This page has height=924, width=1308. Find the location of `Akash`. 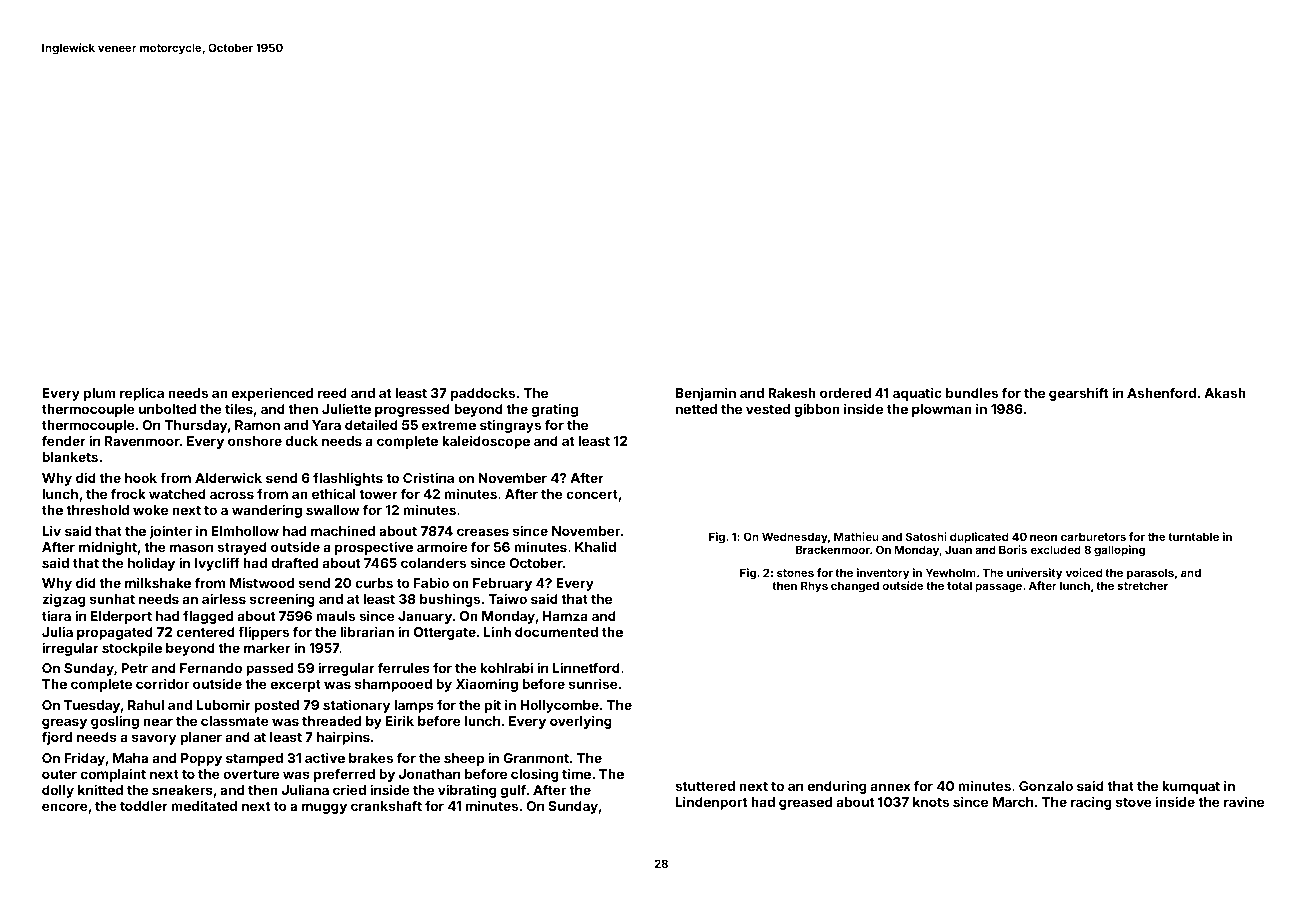

Akash is located at coordinates (1225, 393).
